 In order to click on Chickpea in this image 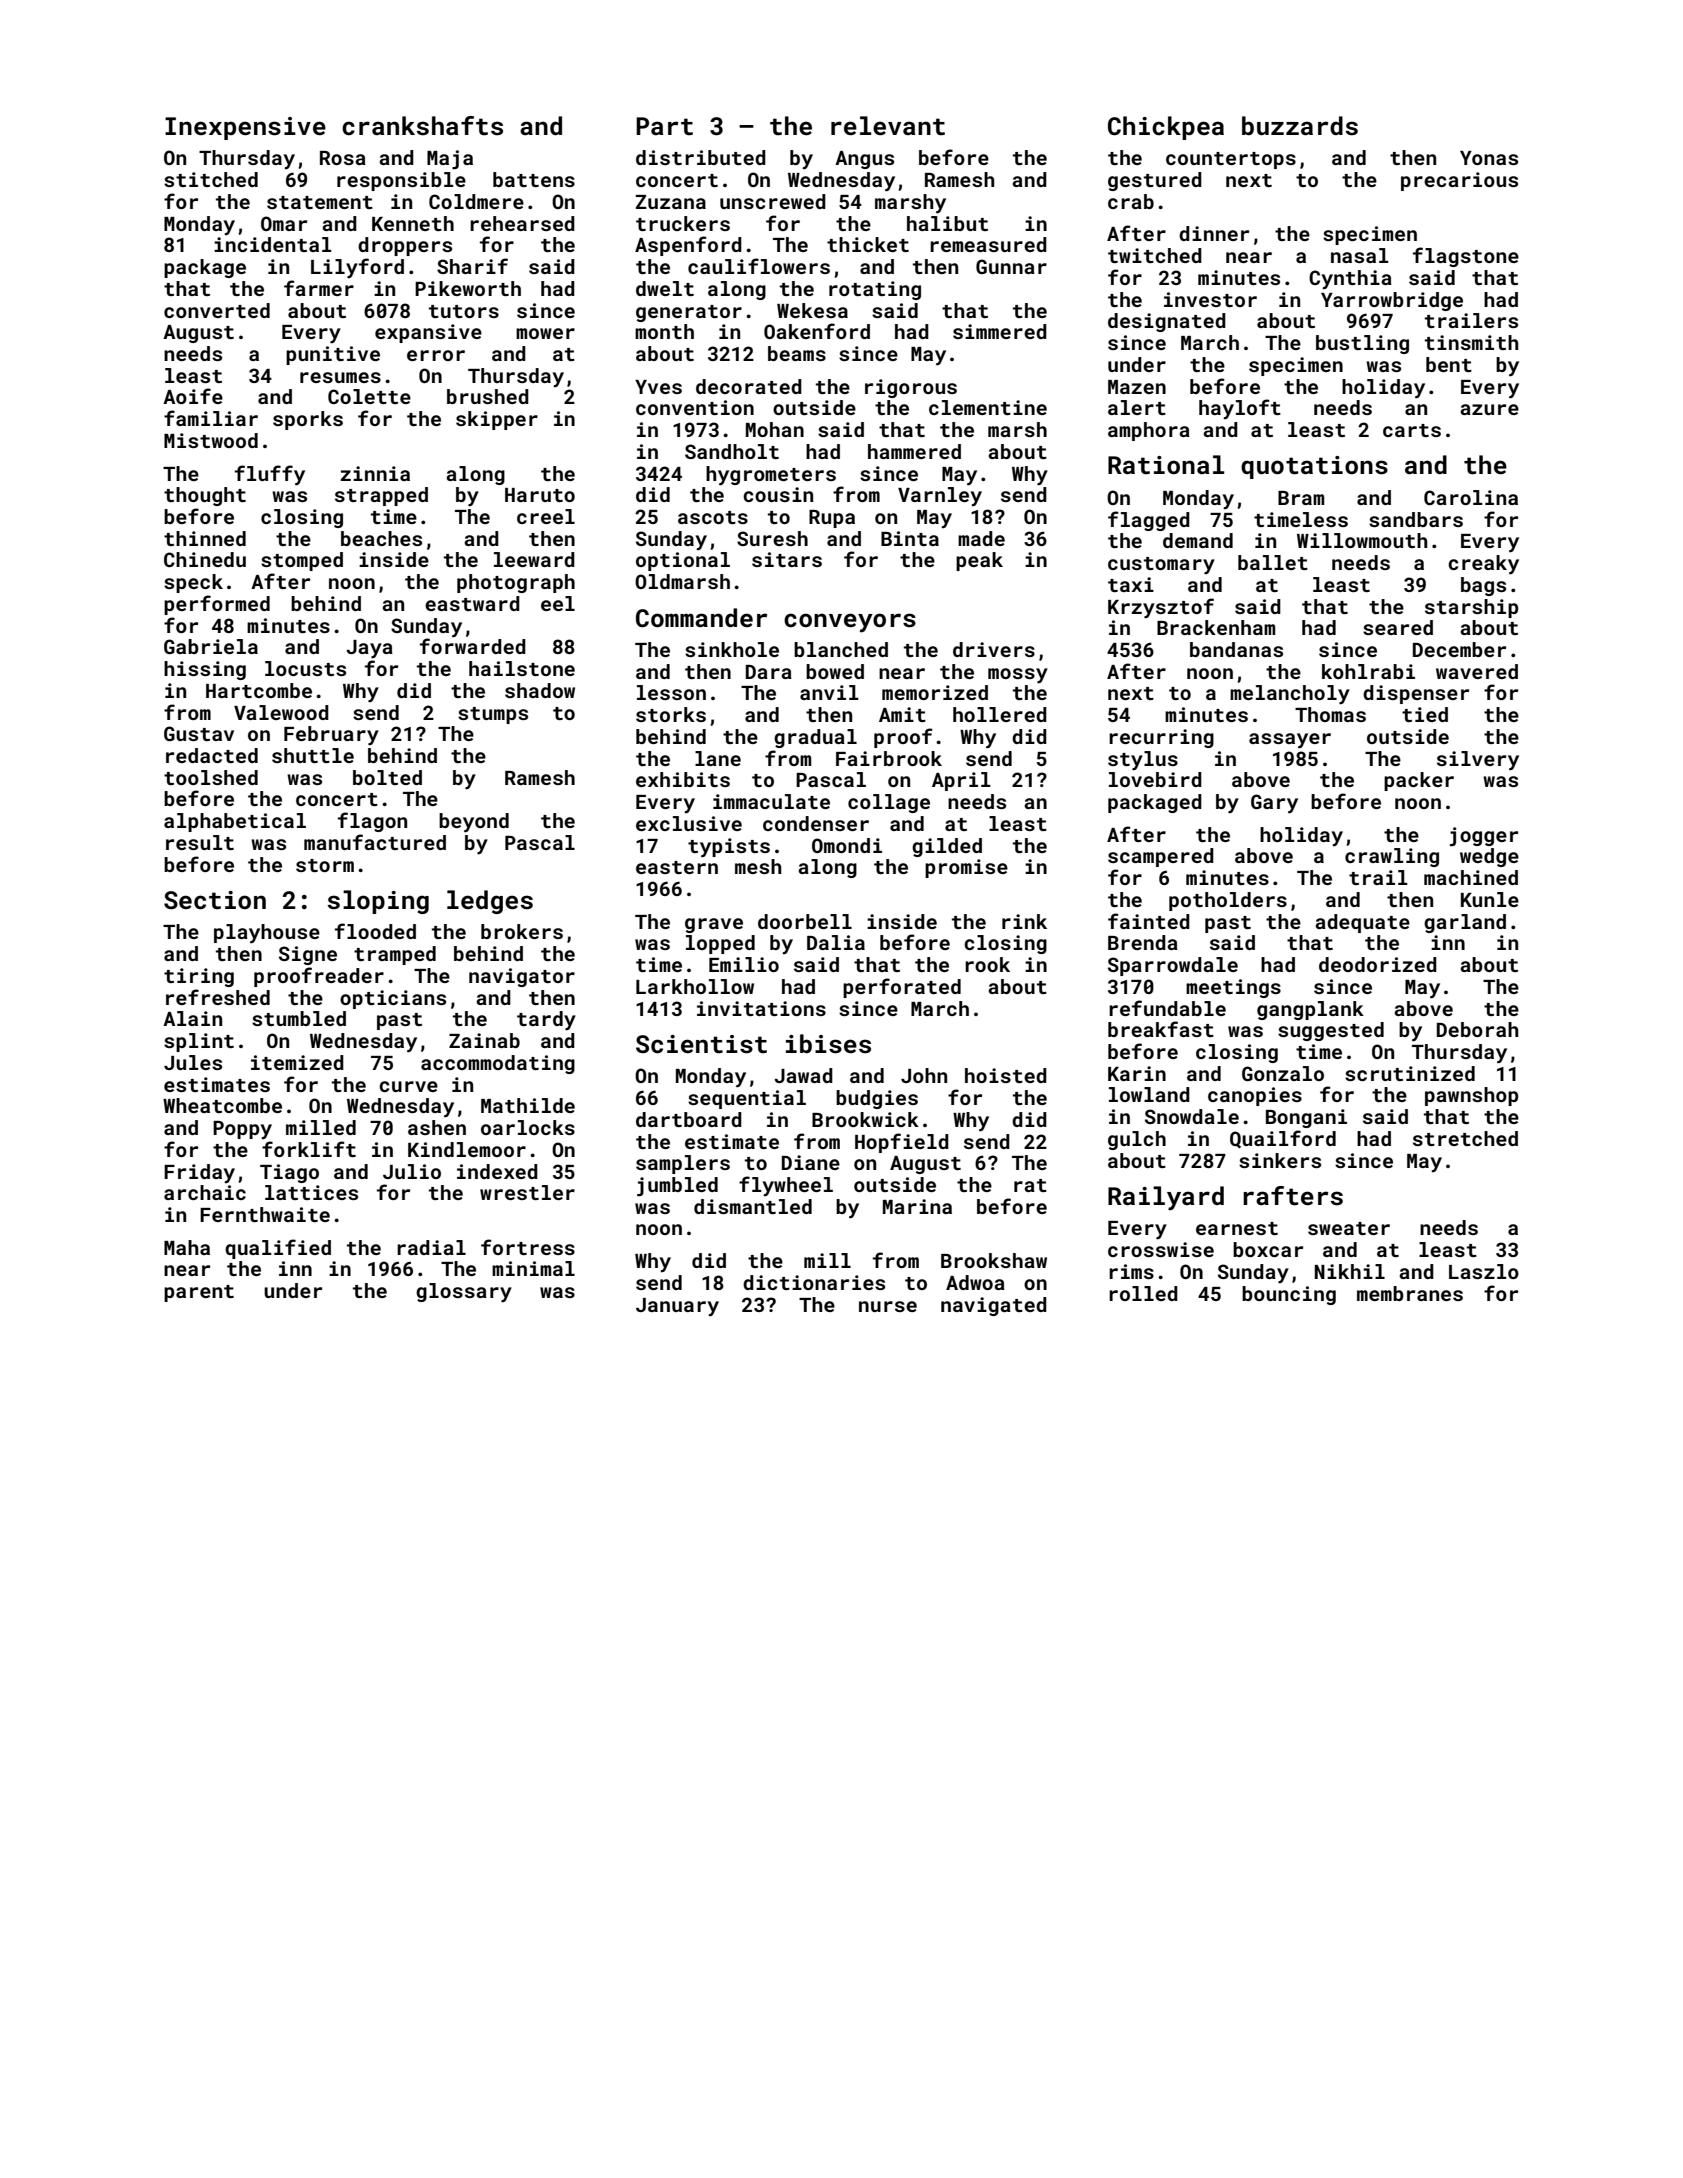, I will do `click(1166, 128)`.
